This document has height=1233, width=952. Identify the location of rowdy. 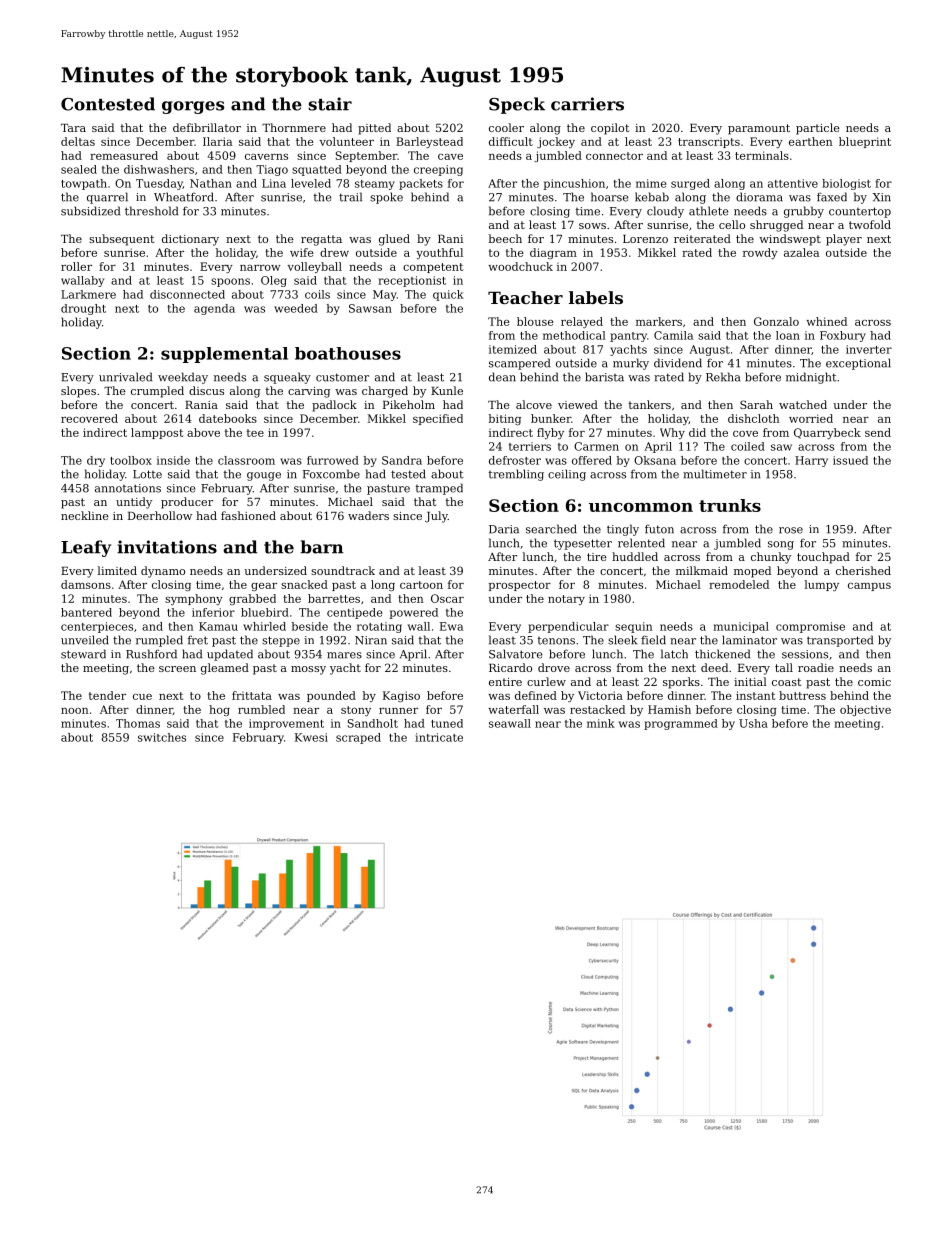
(760, 253).
